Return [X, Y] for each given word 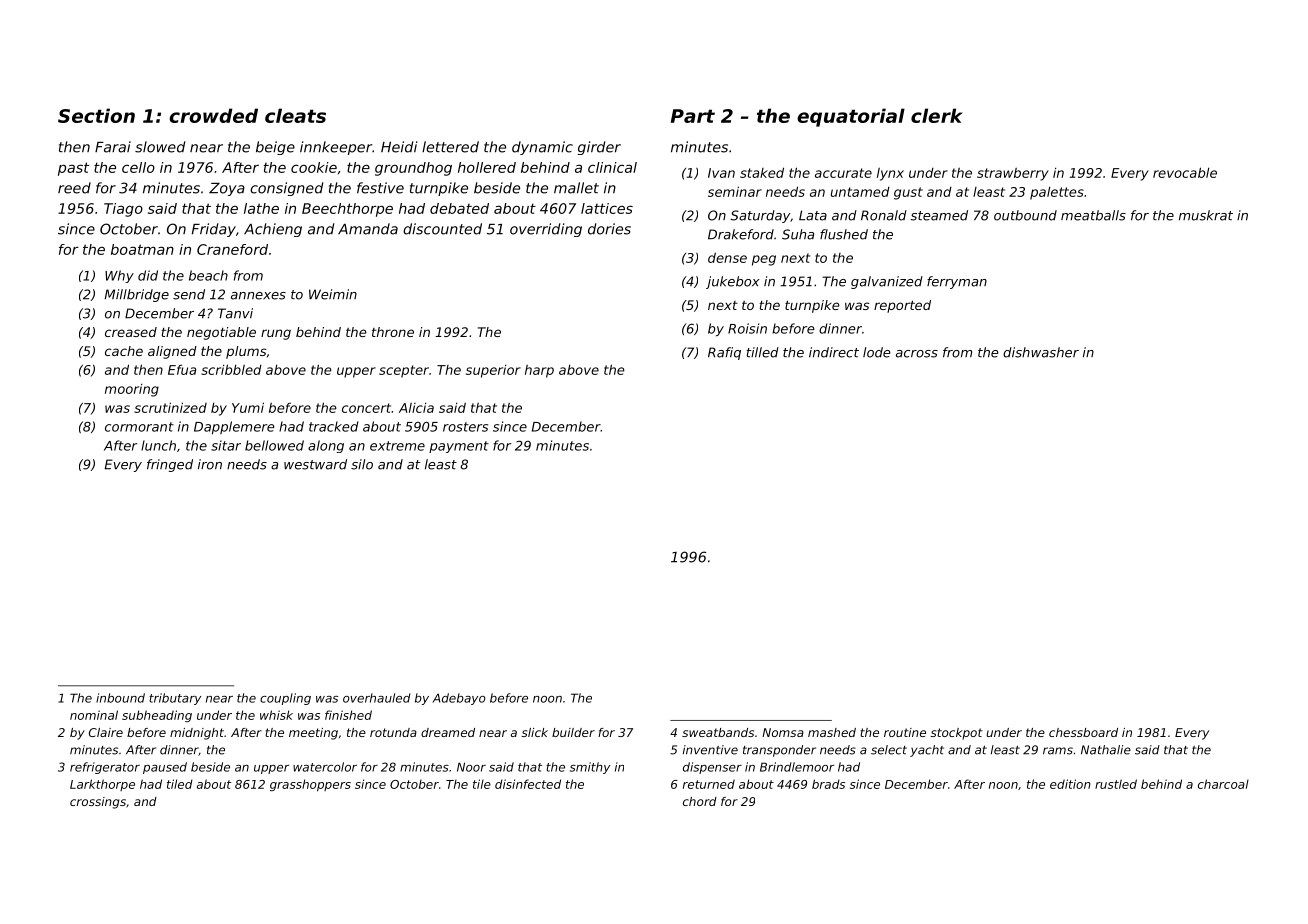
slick [535, 732]
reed [74, 188]
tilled [762, 352]
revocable [1185, 172]
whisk [276, 715]
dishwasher [1041, 352]
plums [246, 352]
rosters [465, 427]
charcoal [1223, 784]
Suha [798, 234]
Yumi [248, 407]
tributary [175, 699]
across [917, 354]
